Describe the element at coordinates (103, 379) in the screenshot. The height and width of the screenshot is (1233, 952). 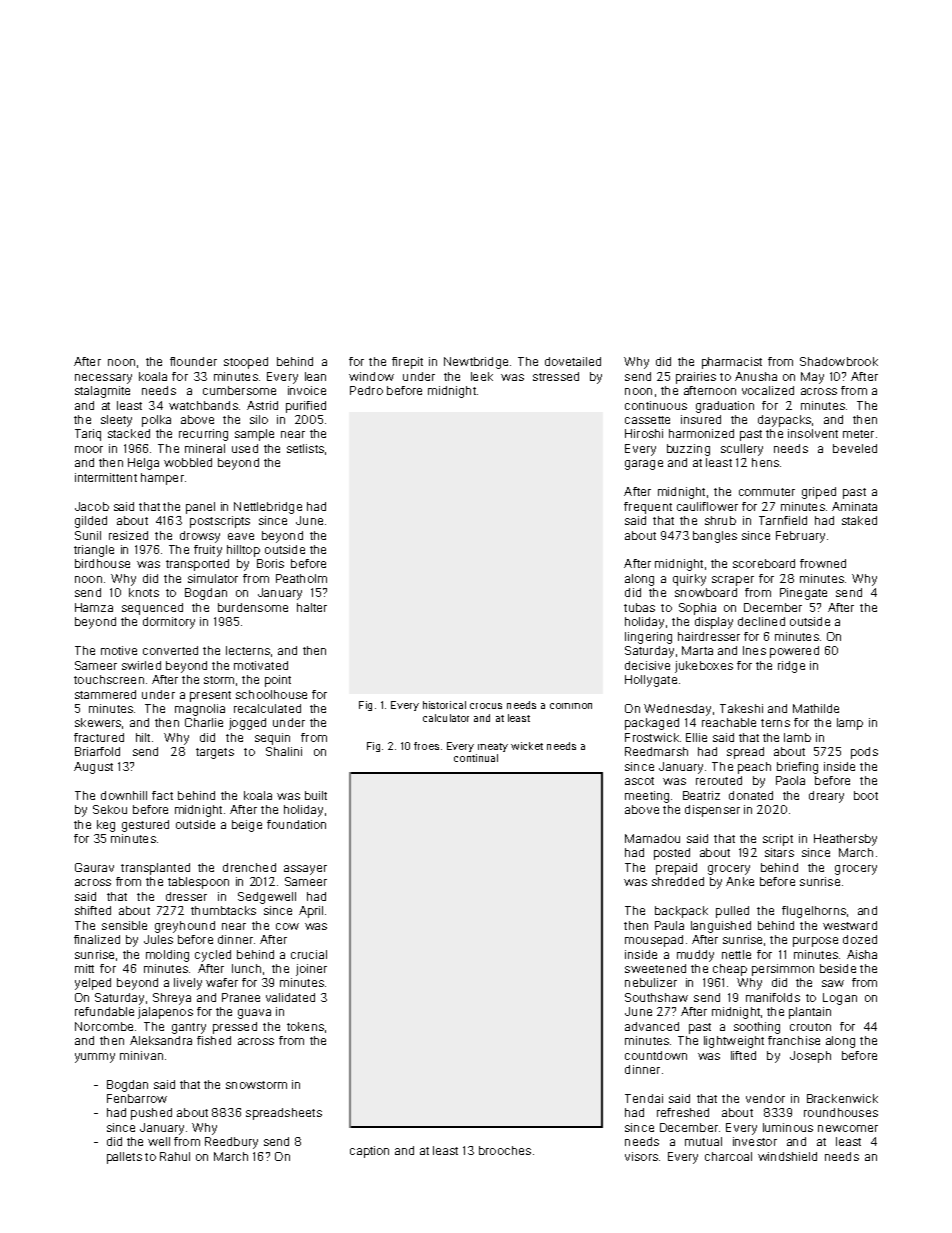
I see `necessary` at that location.
